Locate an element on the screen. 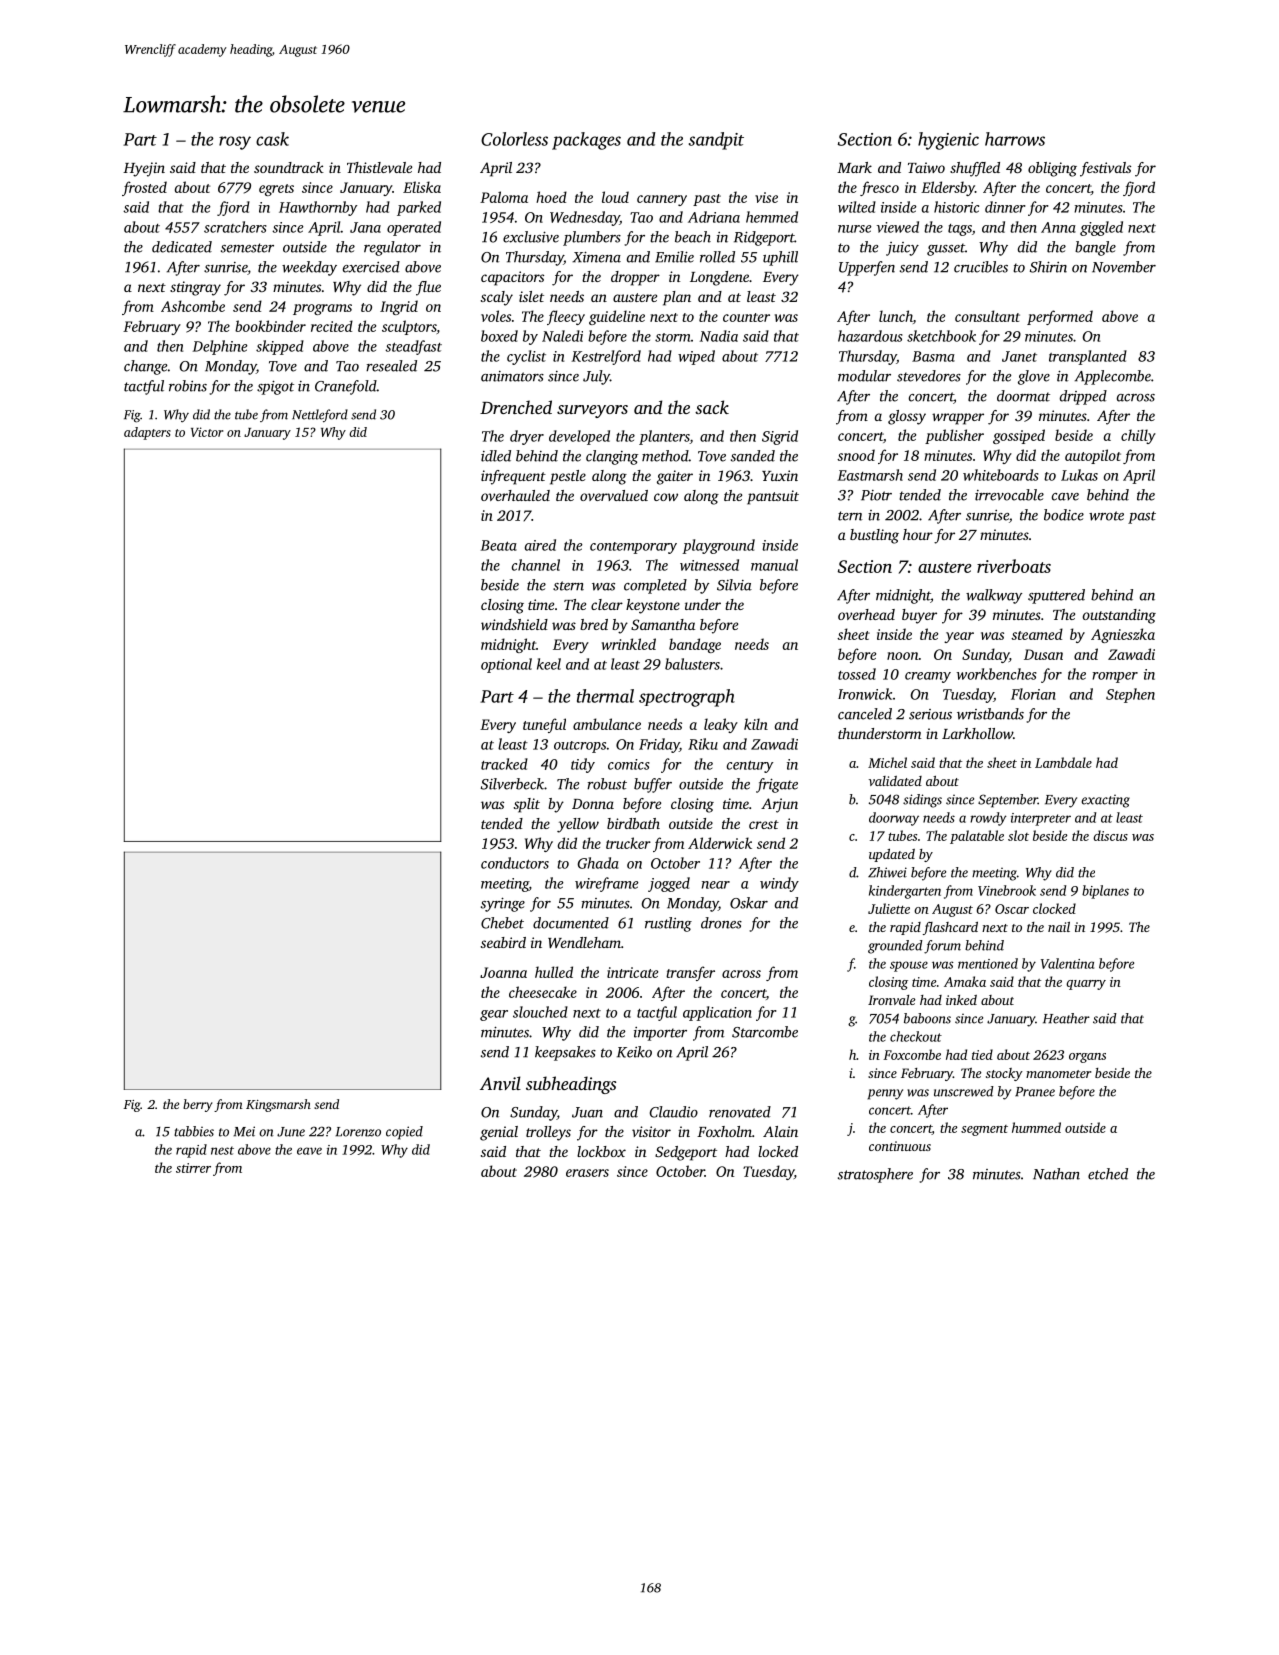 The width and height of the screenshot is (1279, 1655). lunch is located at coordinates (896, 316).
